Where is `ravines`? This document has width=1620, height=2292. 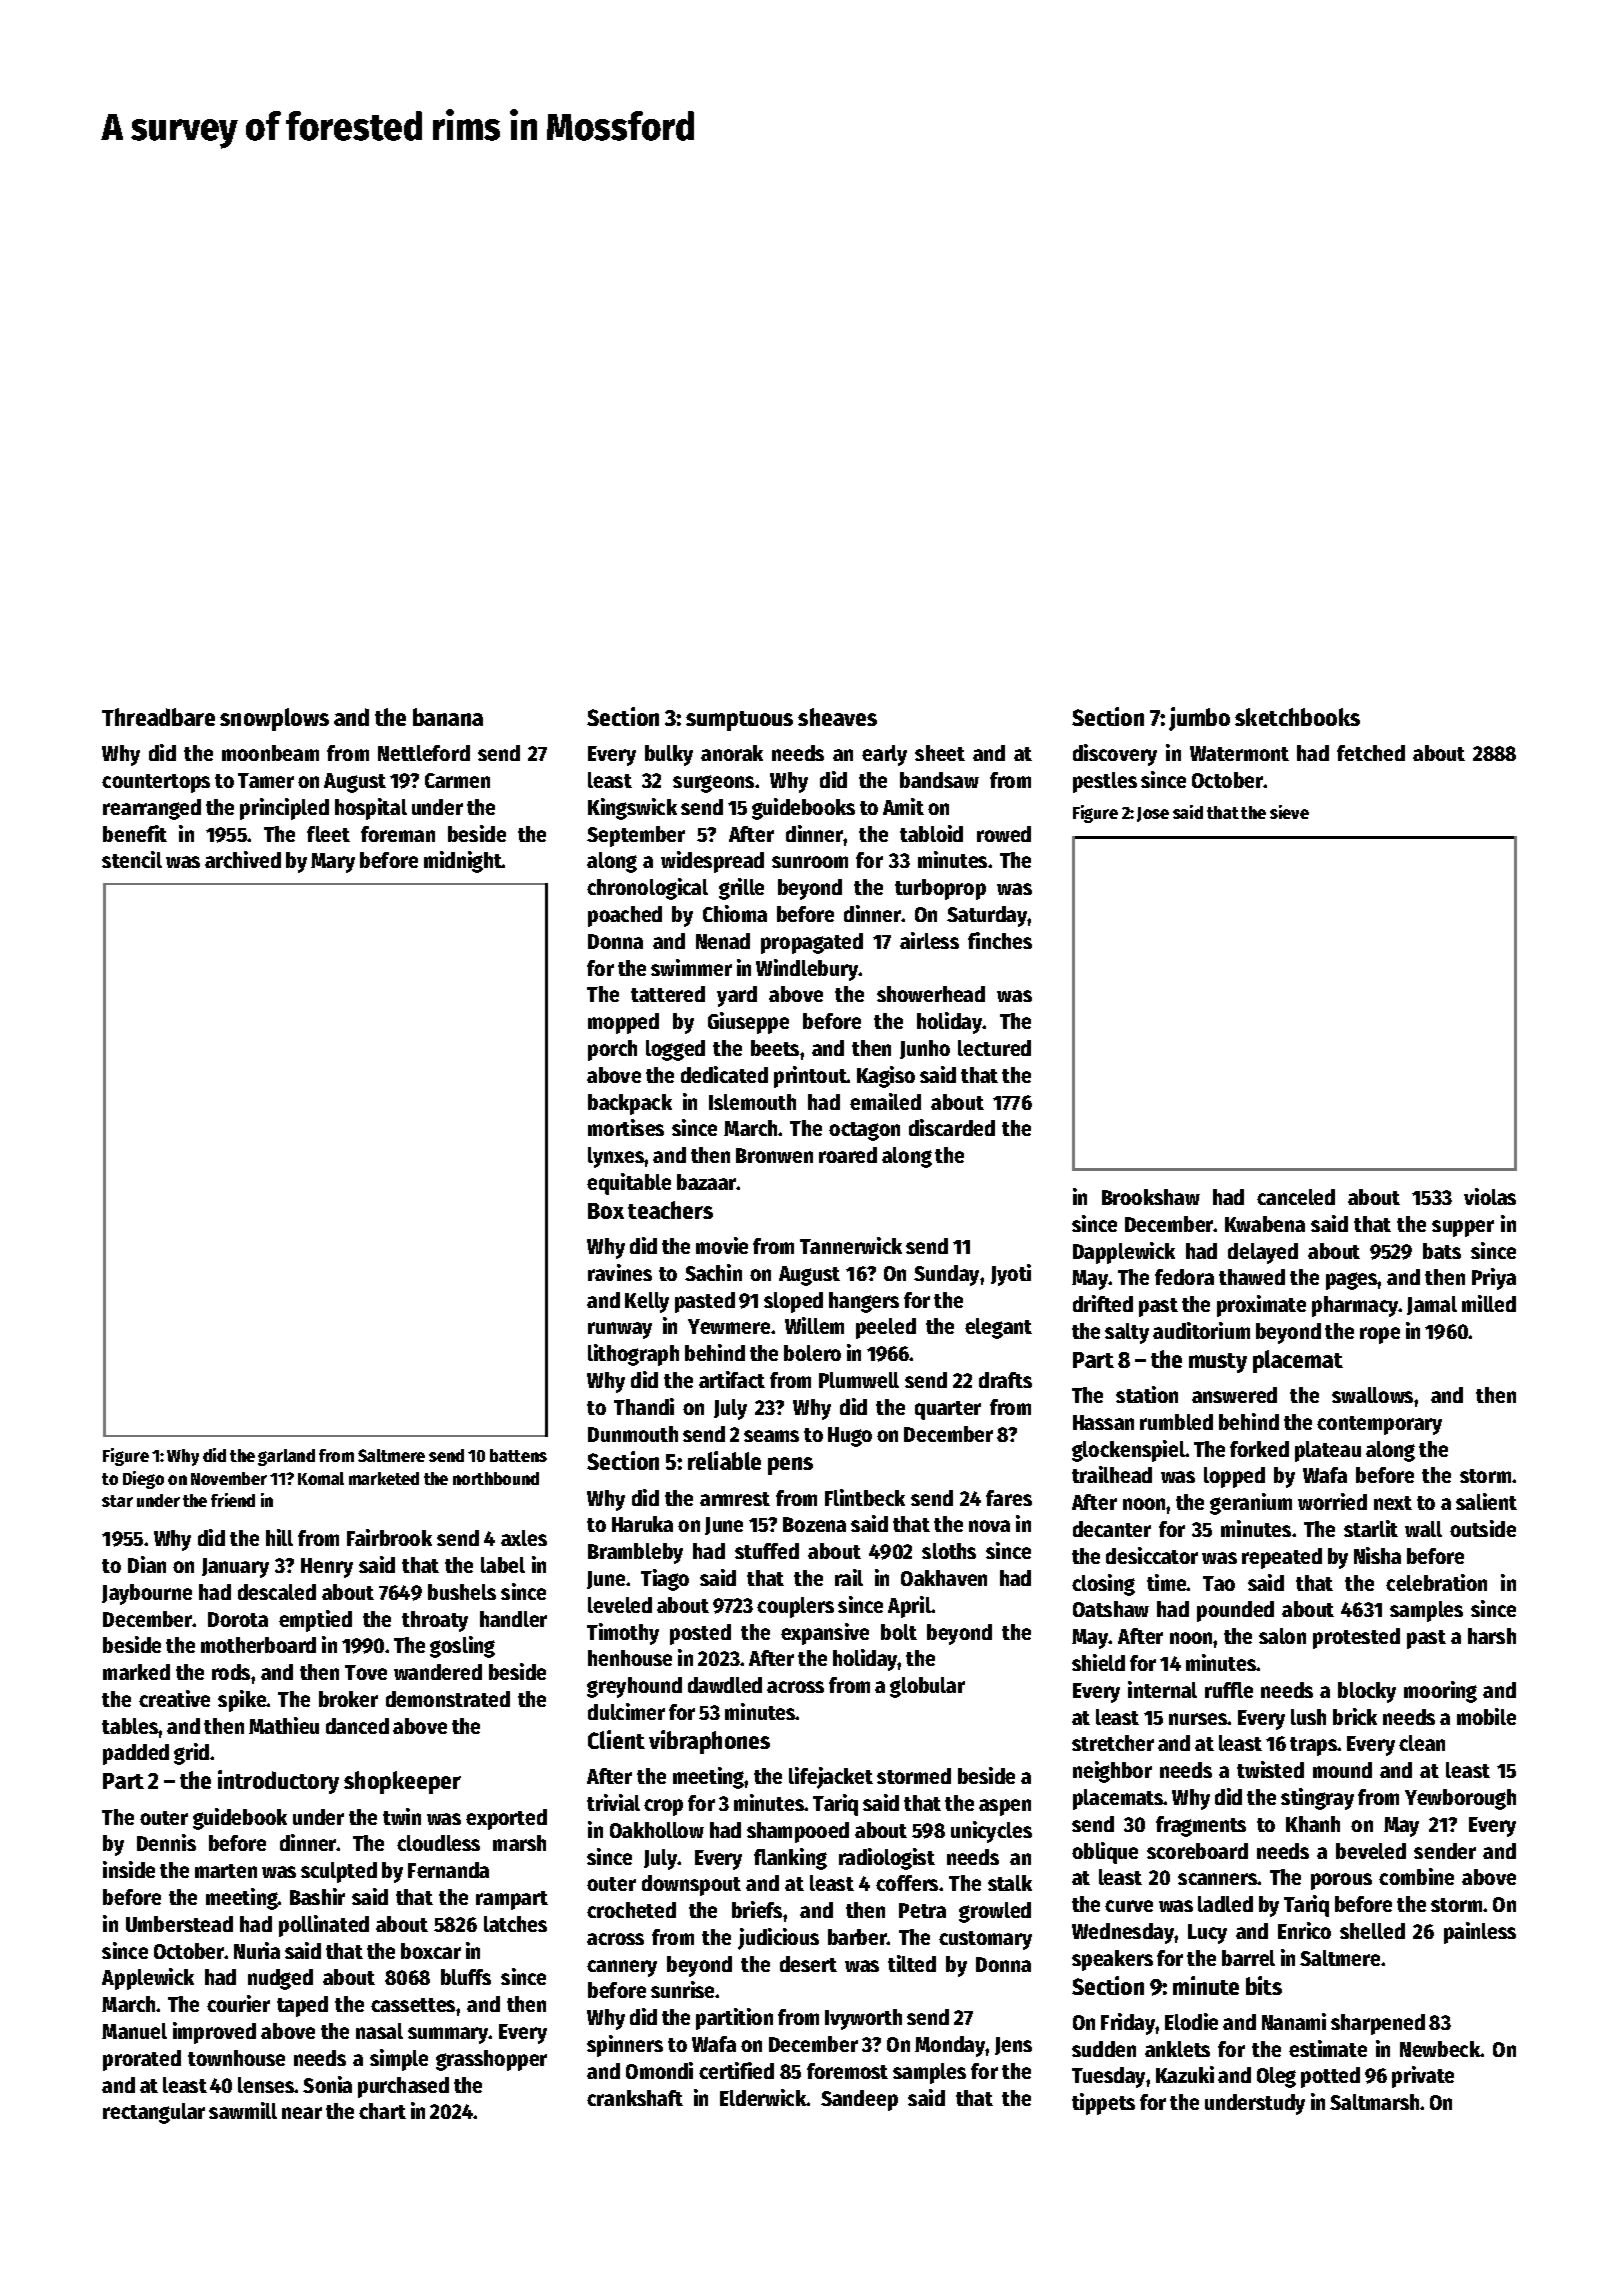 ravines is located at coordinates (620, 1272).
